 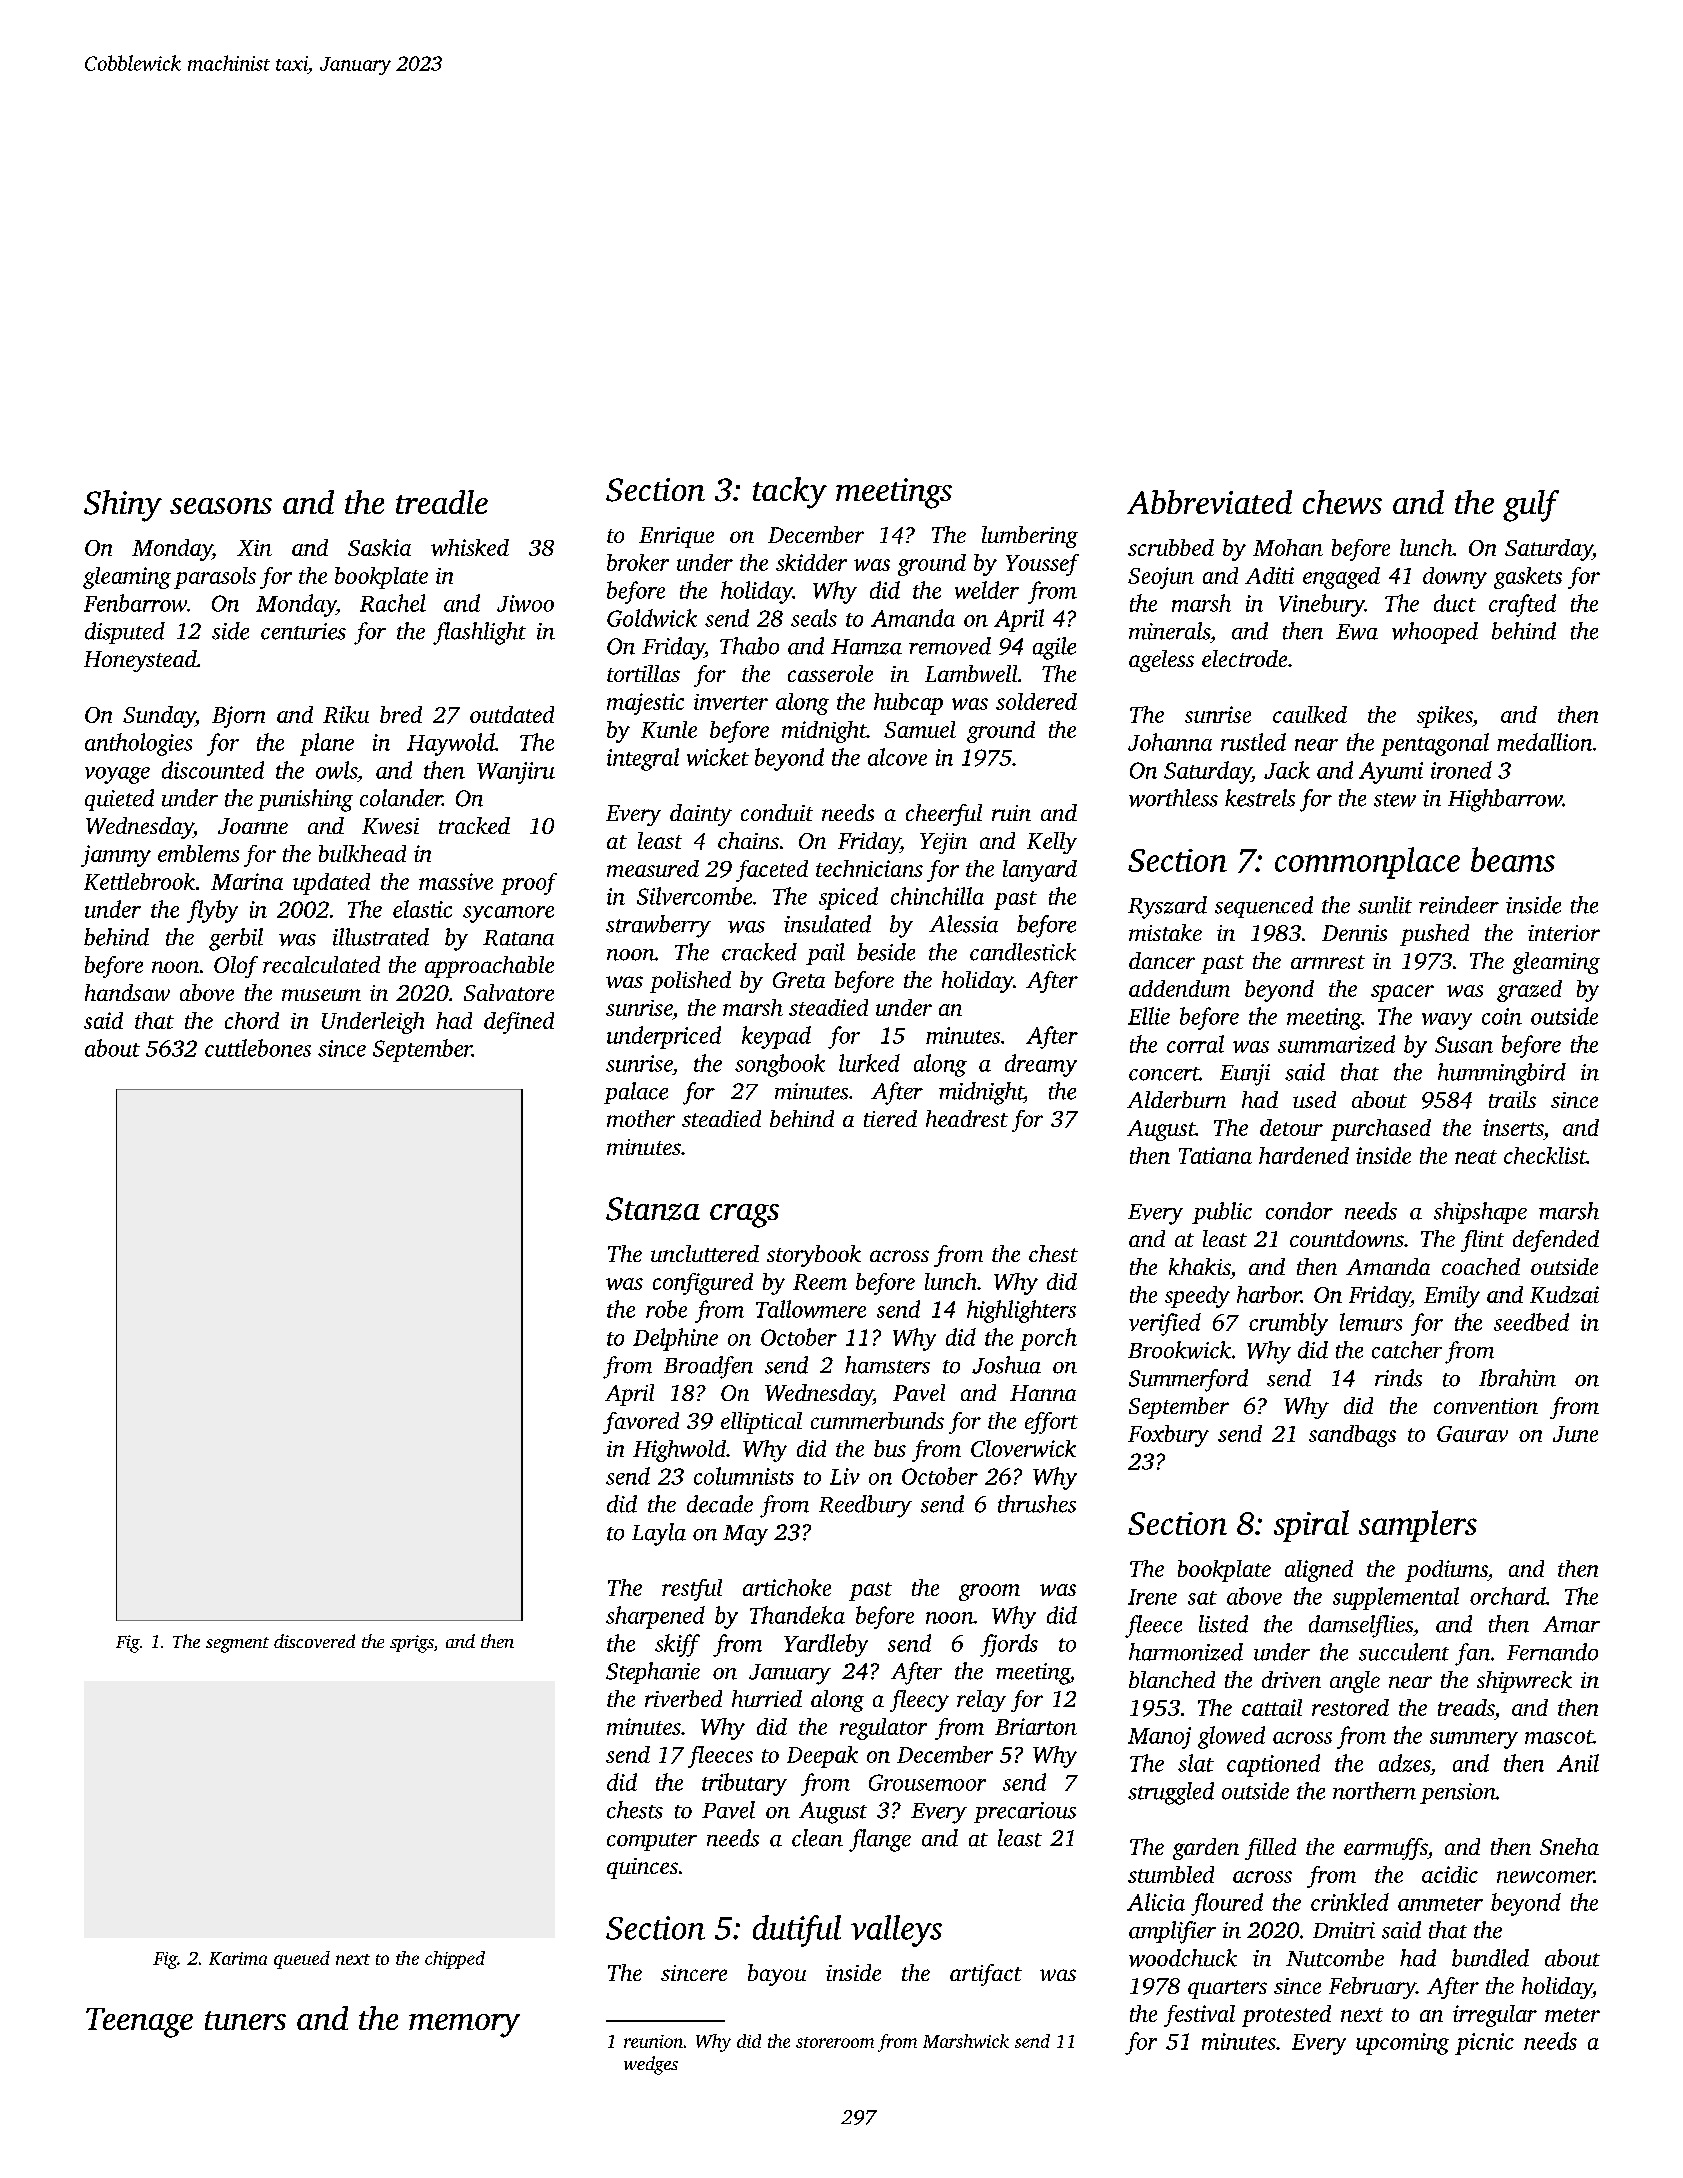 I want to click on wedges, so click(x=651, y=2065).
